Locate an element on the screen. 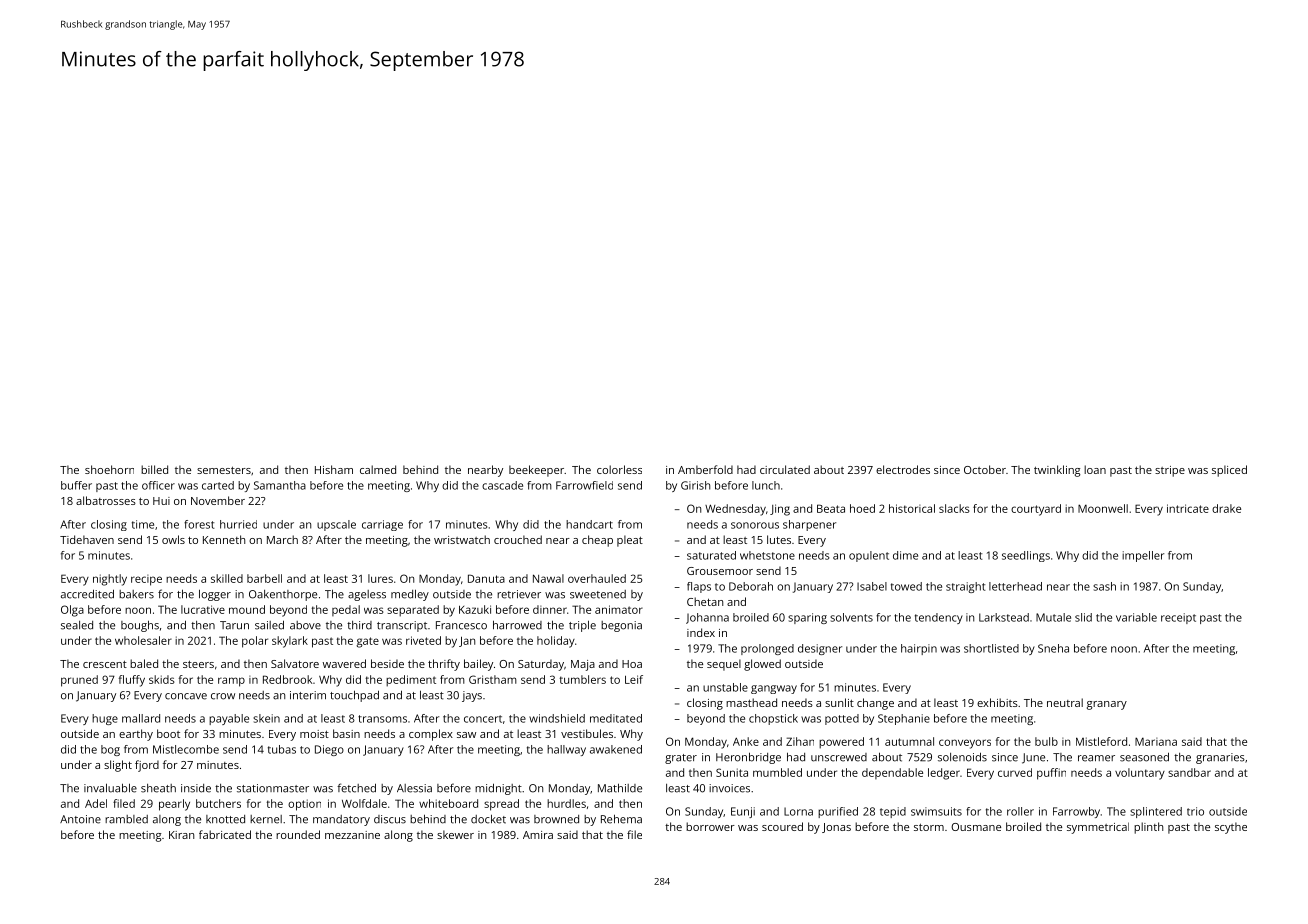 The image size is (1308, 924). towed is located at coordinates (906, 586).
